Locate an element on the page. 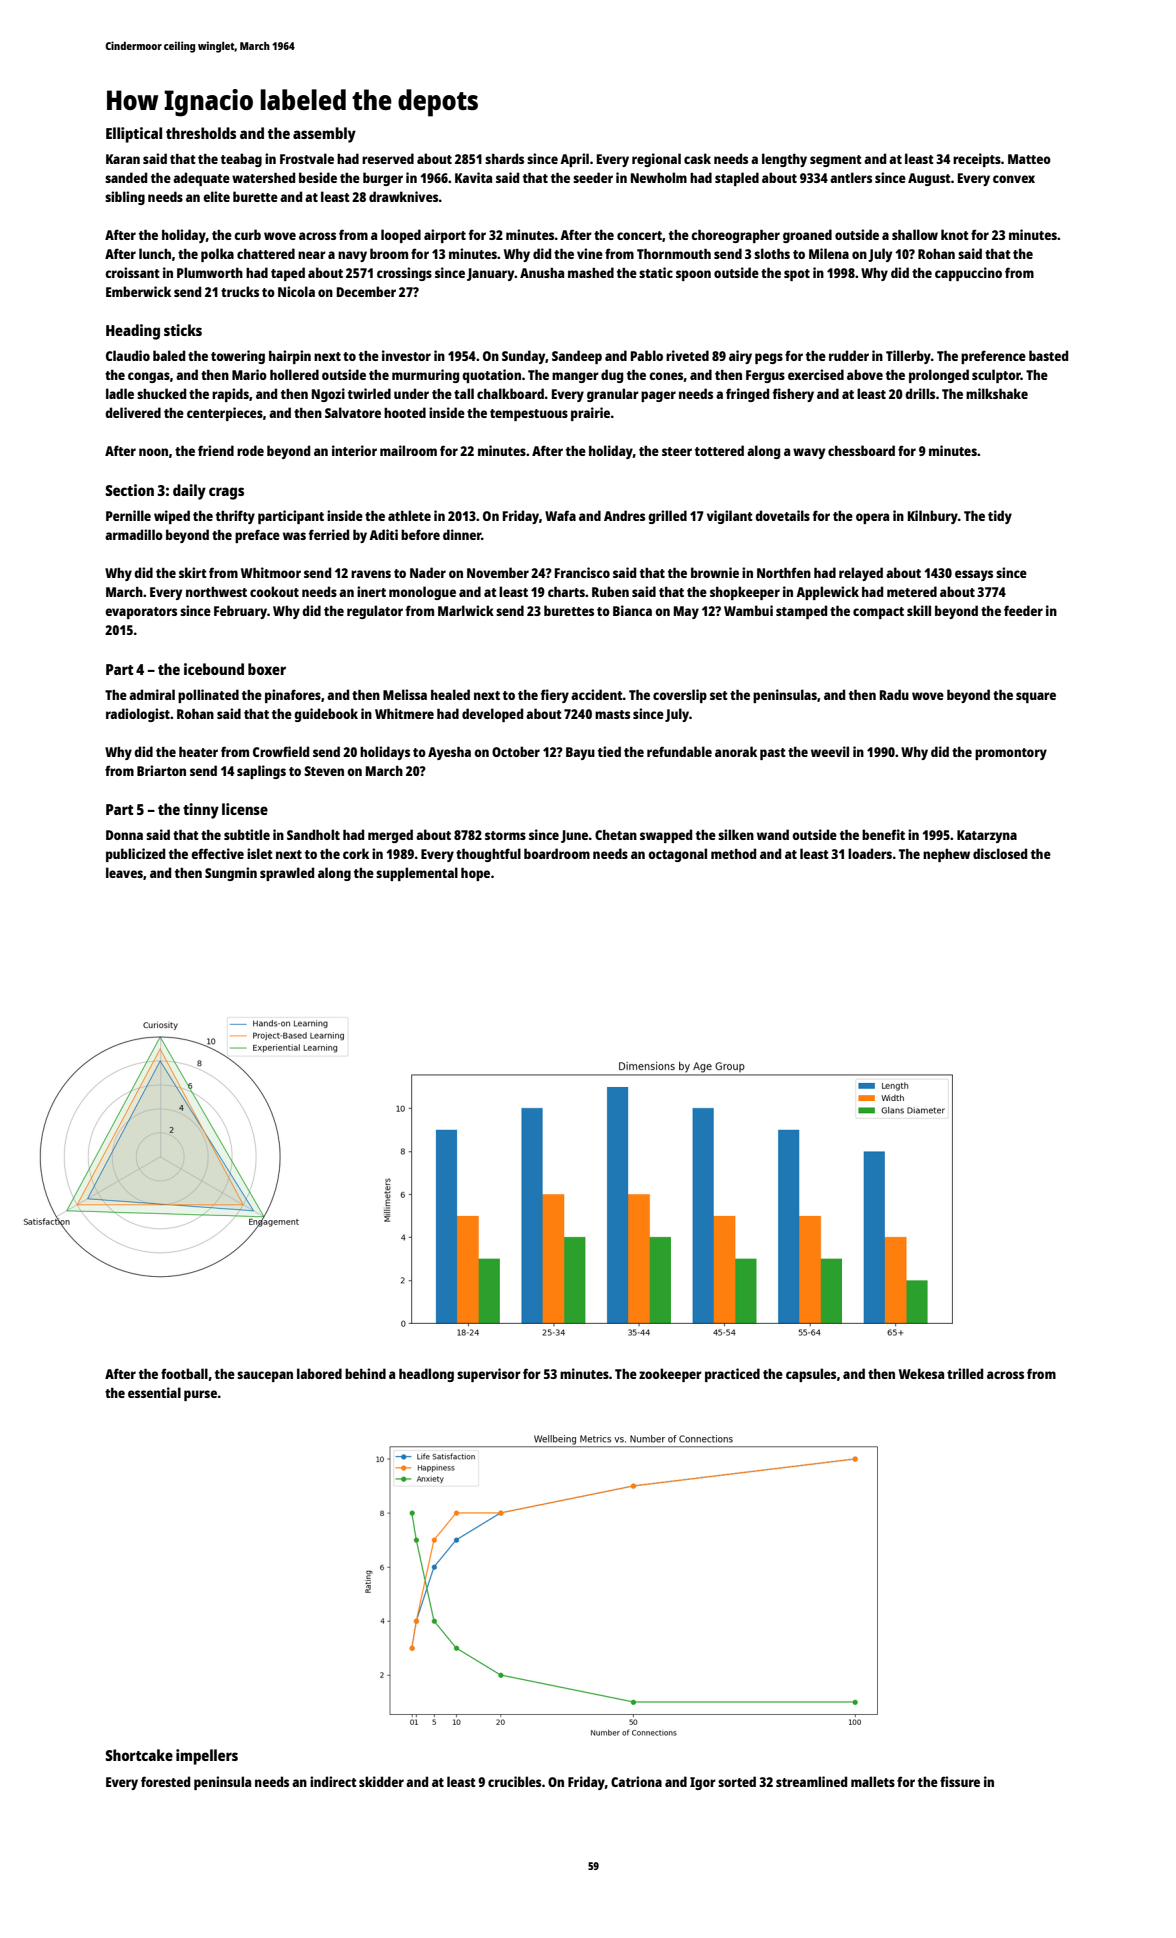  Catriona is located at coordinates (636, 1781).
